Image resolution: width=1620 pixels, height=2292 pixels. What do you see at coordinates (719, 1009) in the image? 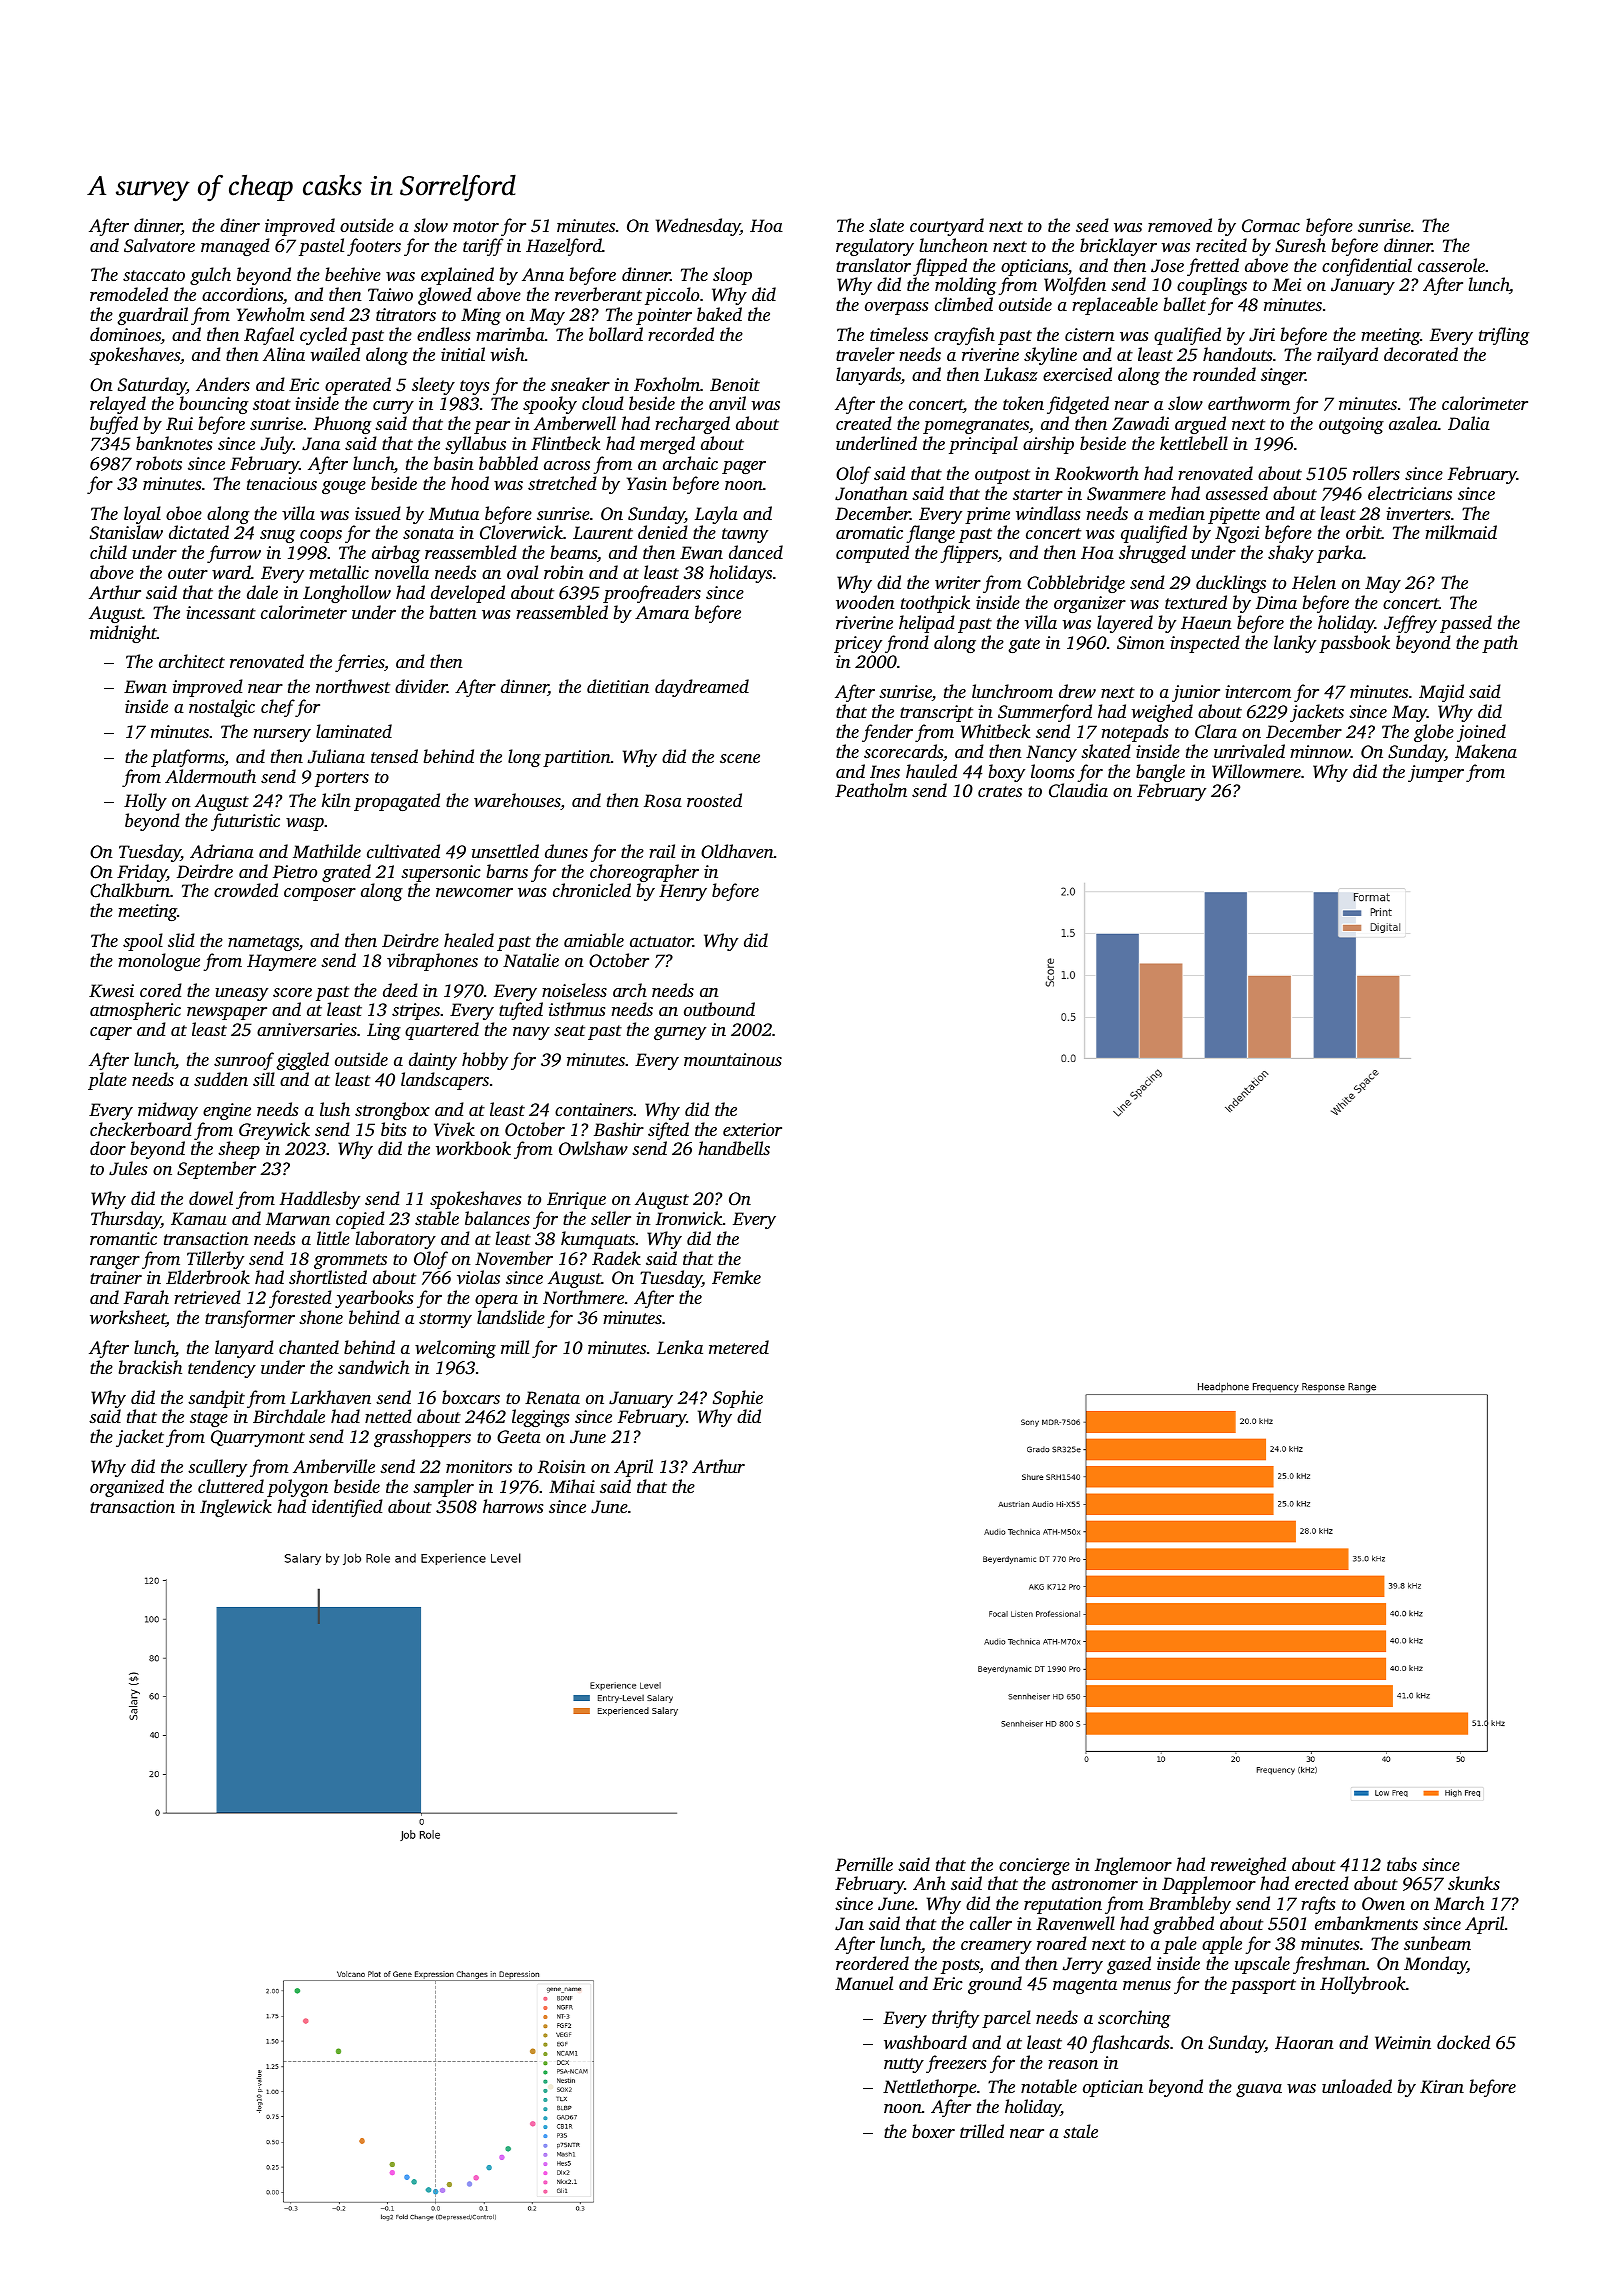
I see `outbound` at bounding box center [719, 1009].
